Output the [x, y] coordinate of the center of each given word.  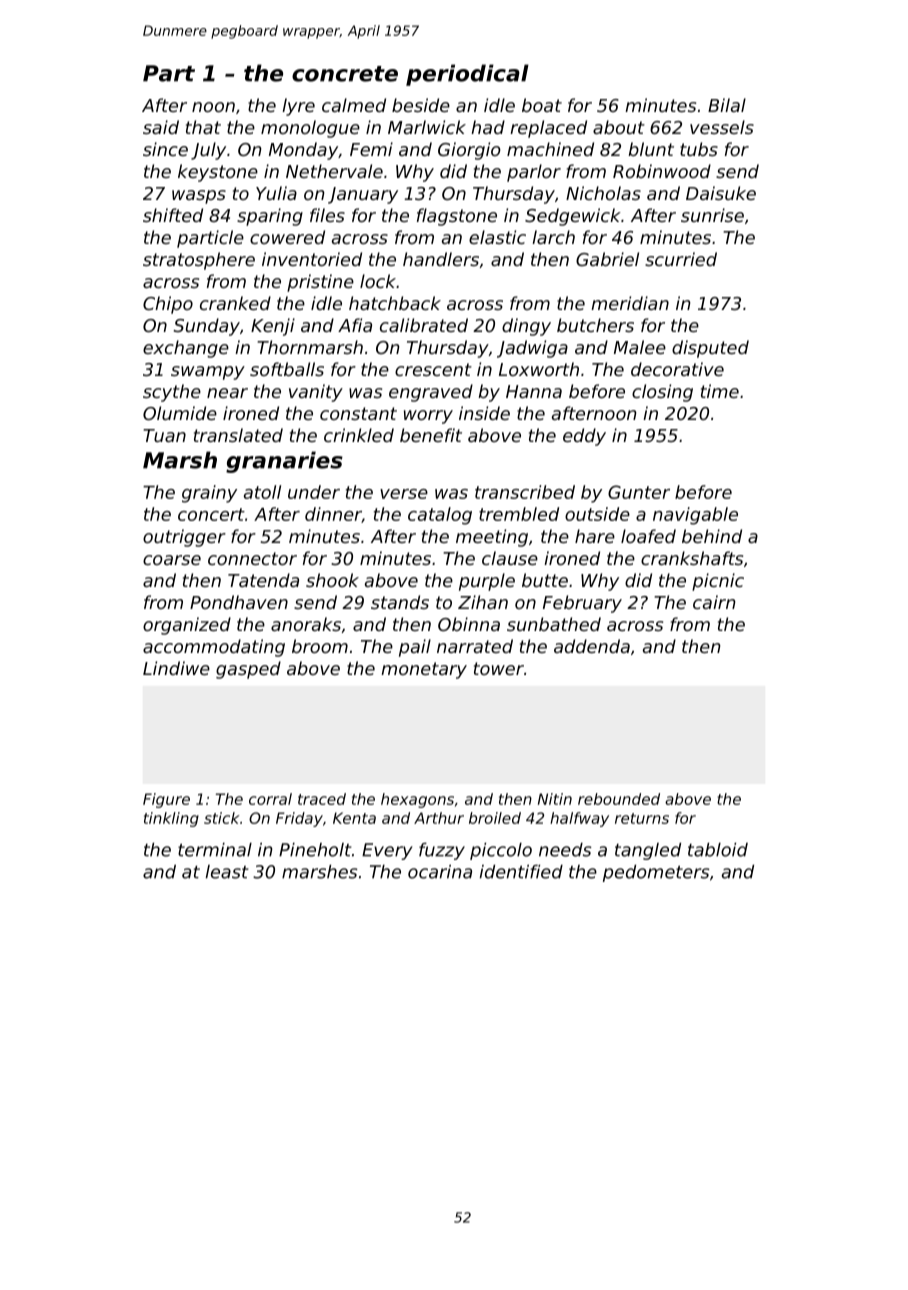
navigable [695, 516]
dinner [333, 515]
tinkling [171, 819]
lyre [298, 107]
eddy [584, 437]
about [619, 127]
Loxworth [539, 369]
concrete [345, 74]
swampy [208, 373]
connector [252, 558]
